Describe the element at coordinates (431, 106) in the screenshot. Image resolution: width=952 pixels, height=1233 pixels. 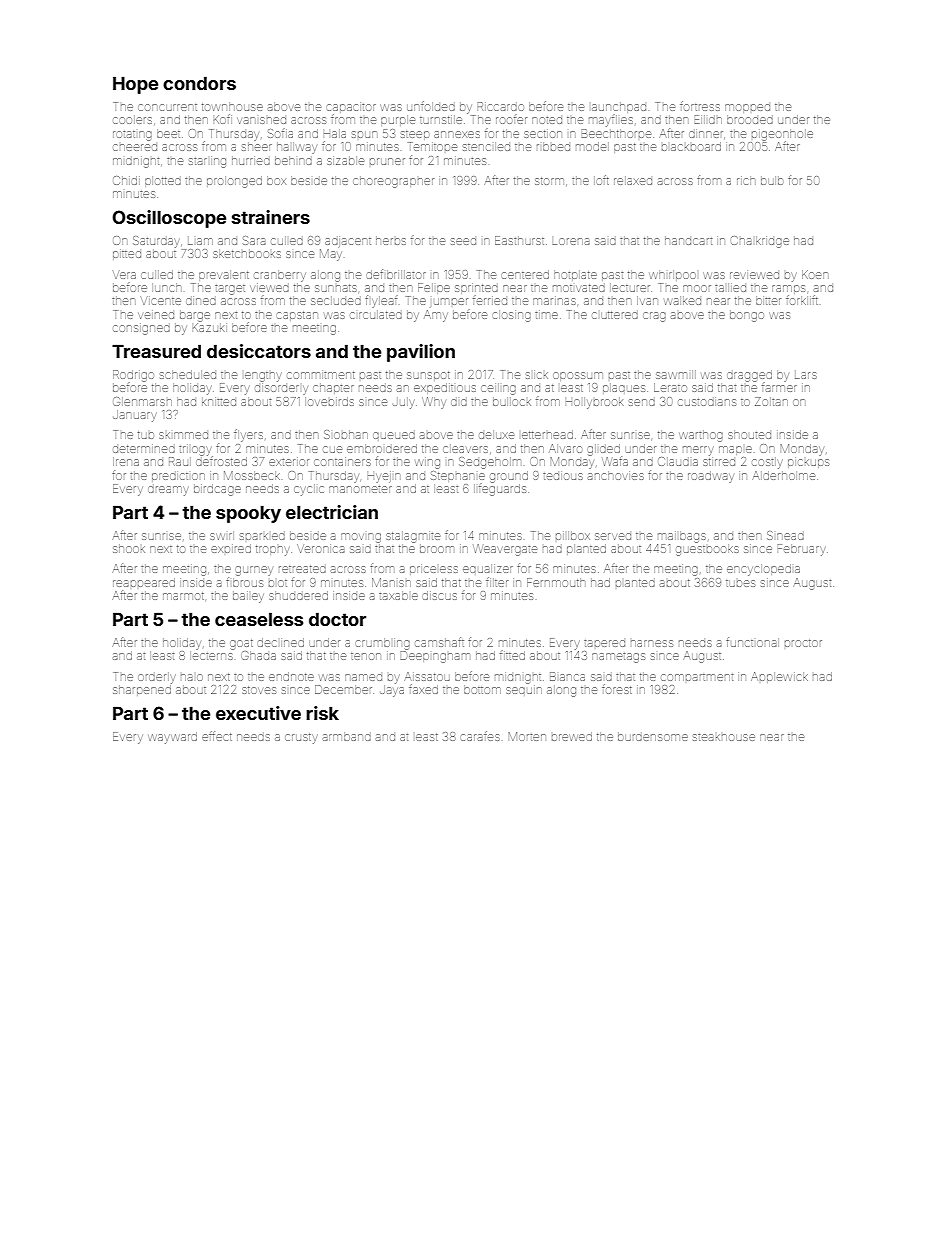
I see `unfolded` at that location.
